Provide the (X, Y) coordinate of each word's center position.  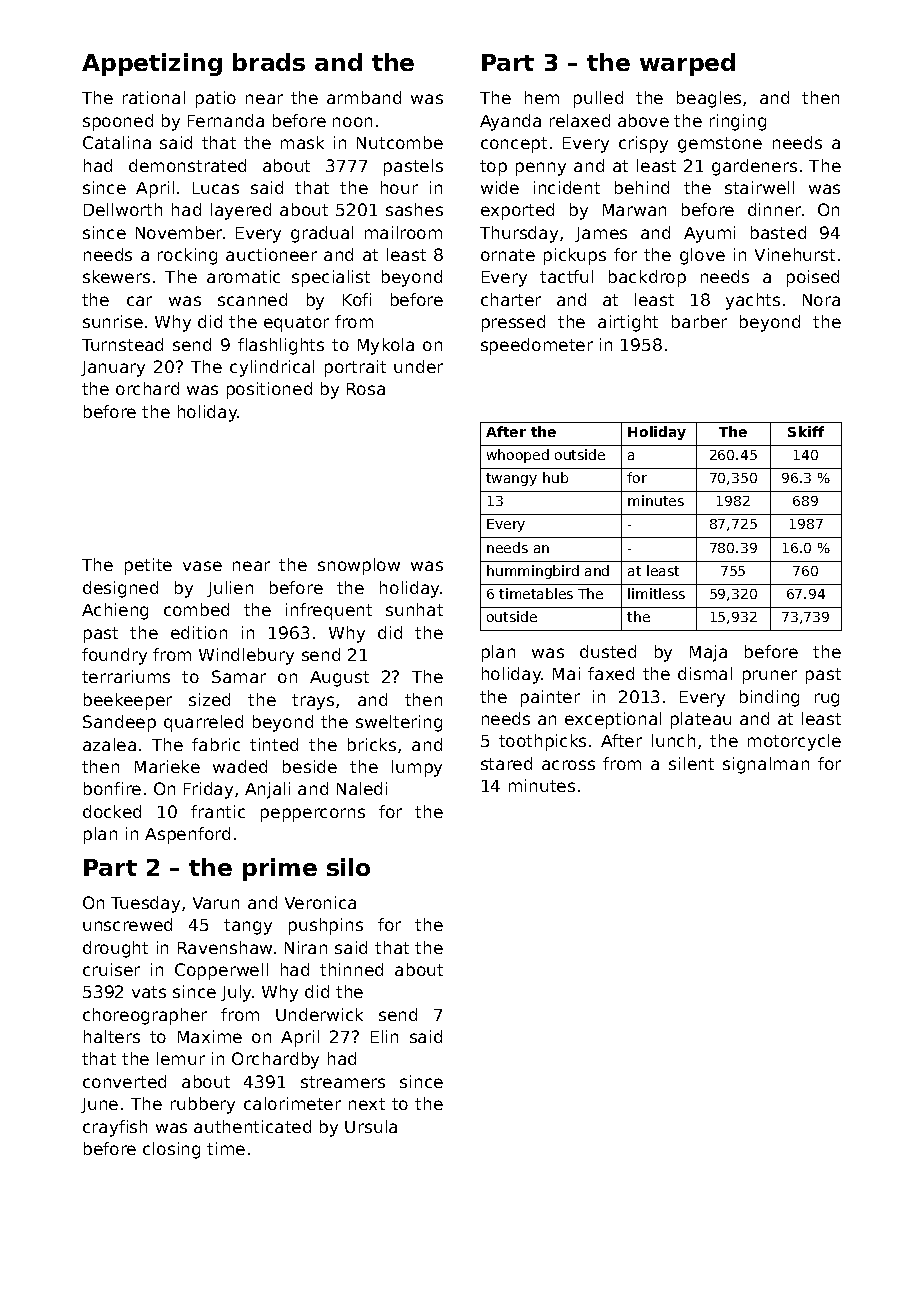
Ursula (371, 1126)
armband (364, 97)
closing (171, 1150)
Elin (384, 1036)
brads (269, 62)
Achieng (115, 611)
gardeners (754, 167)
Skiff (806, 431)
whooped (518, 456)
